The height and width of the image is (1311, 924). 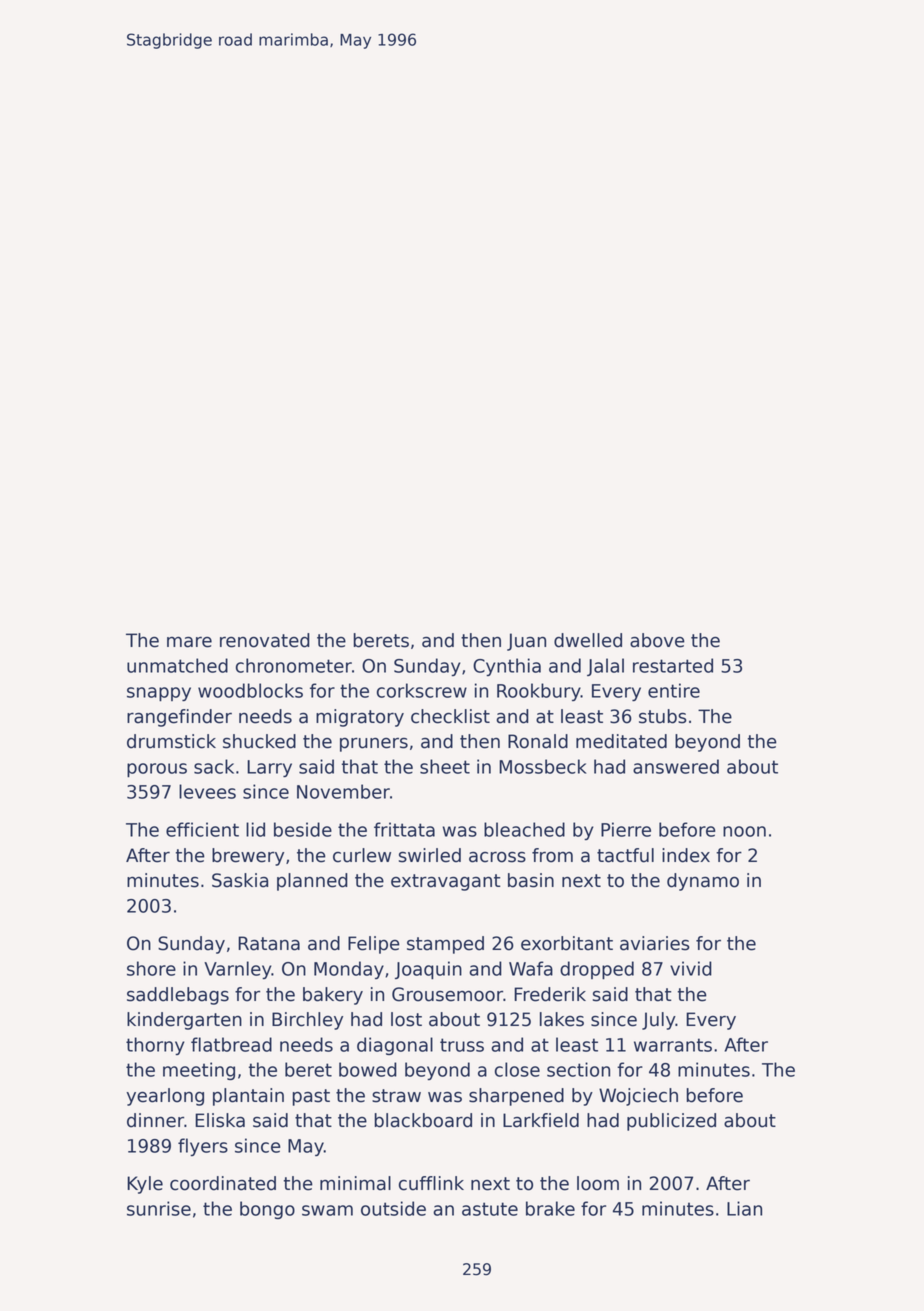 What do you see at coordinates (671, 1122) in the image?
I see `publicized` at bounding box center [671, 1122].
